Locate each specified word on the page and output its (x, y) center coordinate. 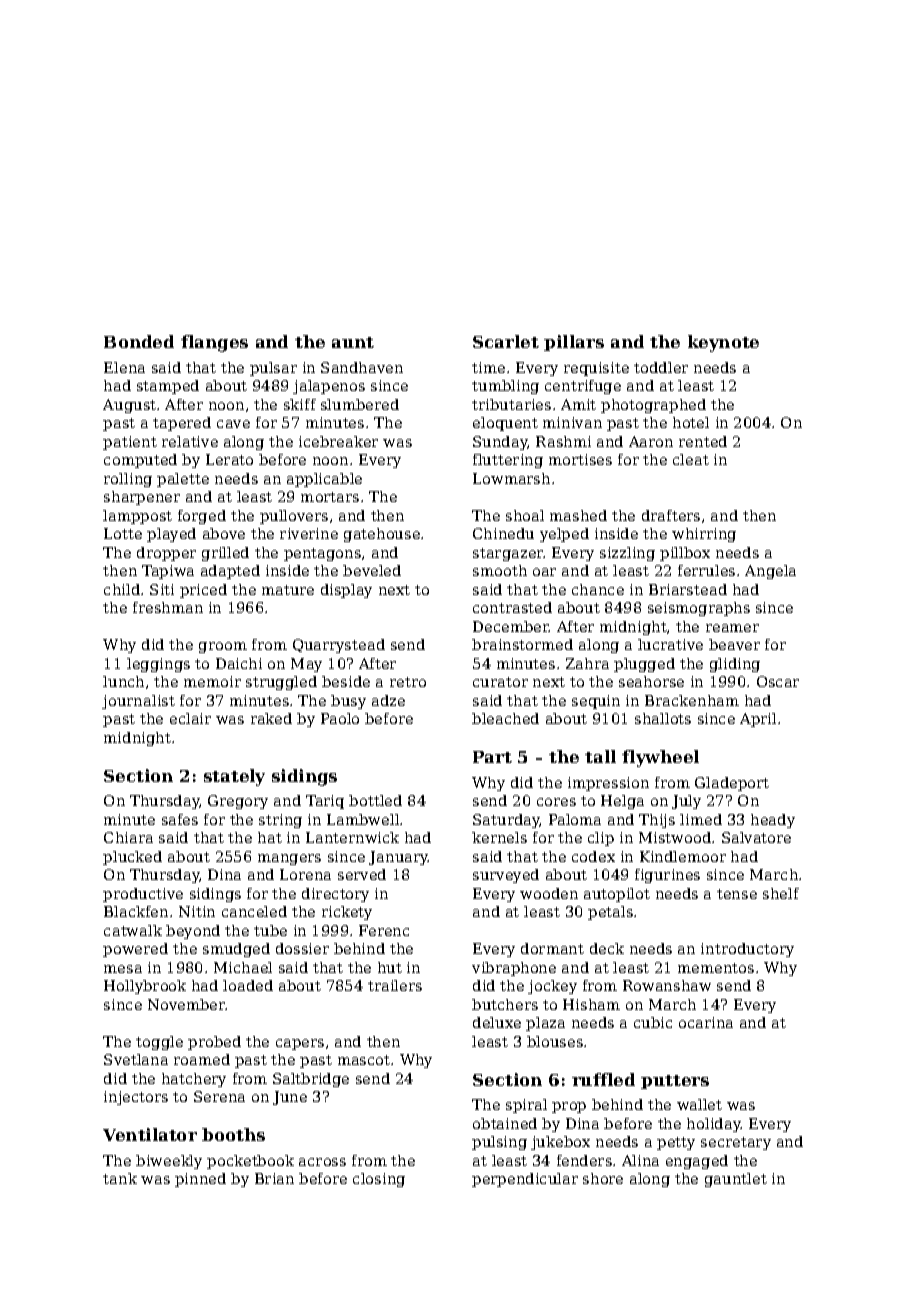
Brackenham (692, 700)
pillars (574, 343)
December (511, 626)
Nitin (197, 911)
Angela (770, 572)
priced (203, 591)
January (398, 858)
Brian (274, 1178)
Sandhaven (362, 367)
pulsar (273, 369)
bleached (505, 718)
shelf (781, 893)
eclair (190, 718)
